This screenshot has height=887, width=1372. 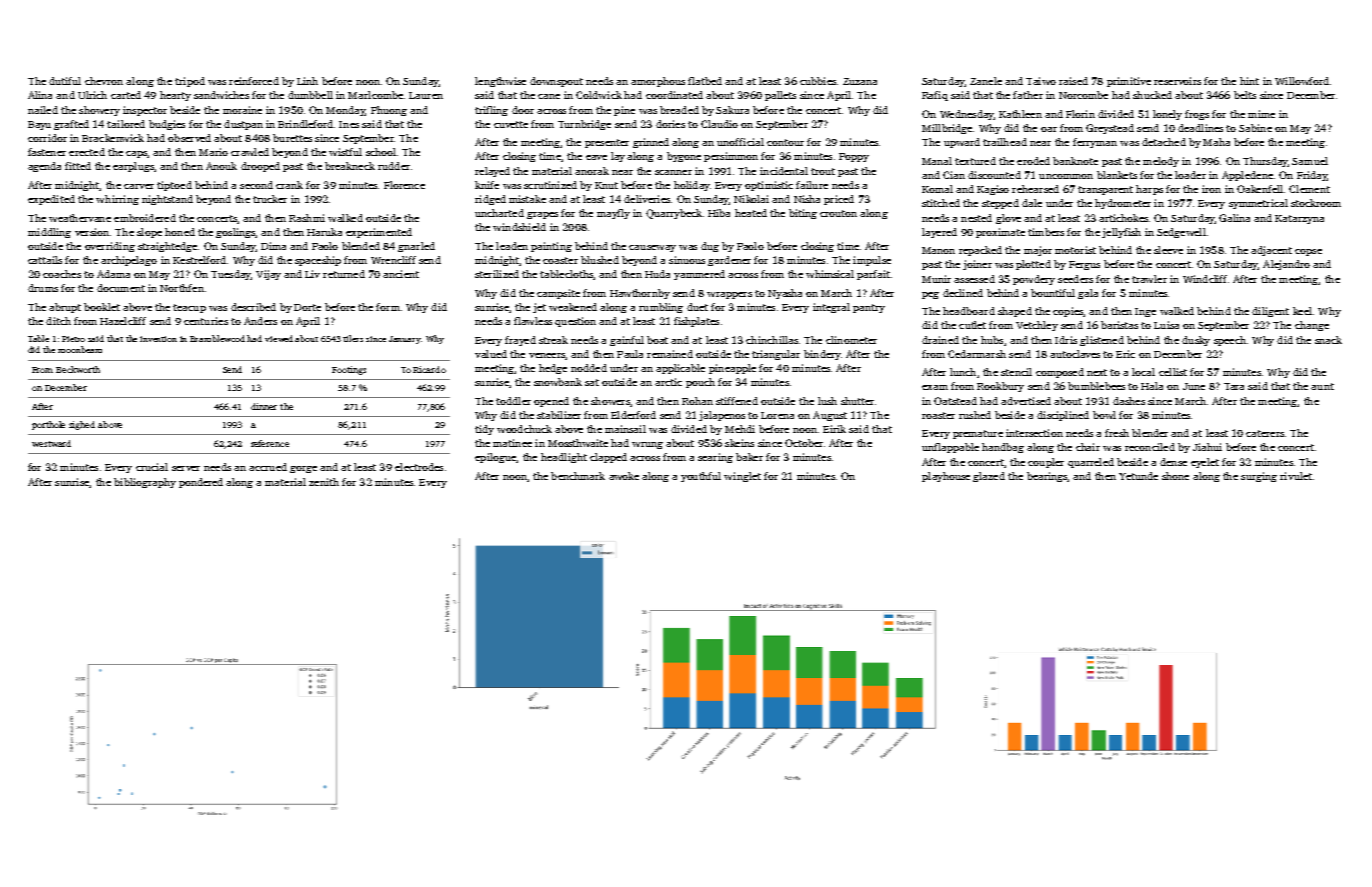 What do you see at coordinates (307, 81) in the screenshot?
I see `Linh` at bounding box center [307, 81].
